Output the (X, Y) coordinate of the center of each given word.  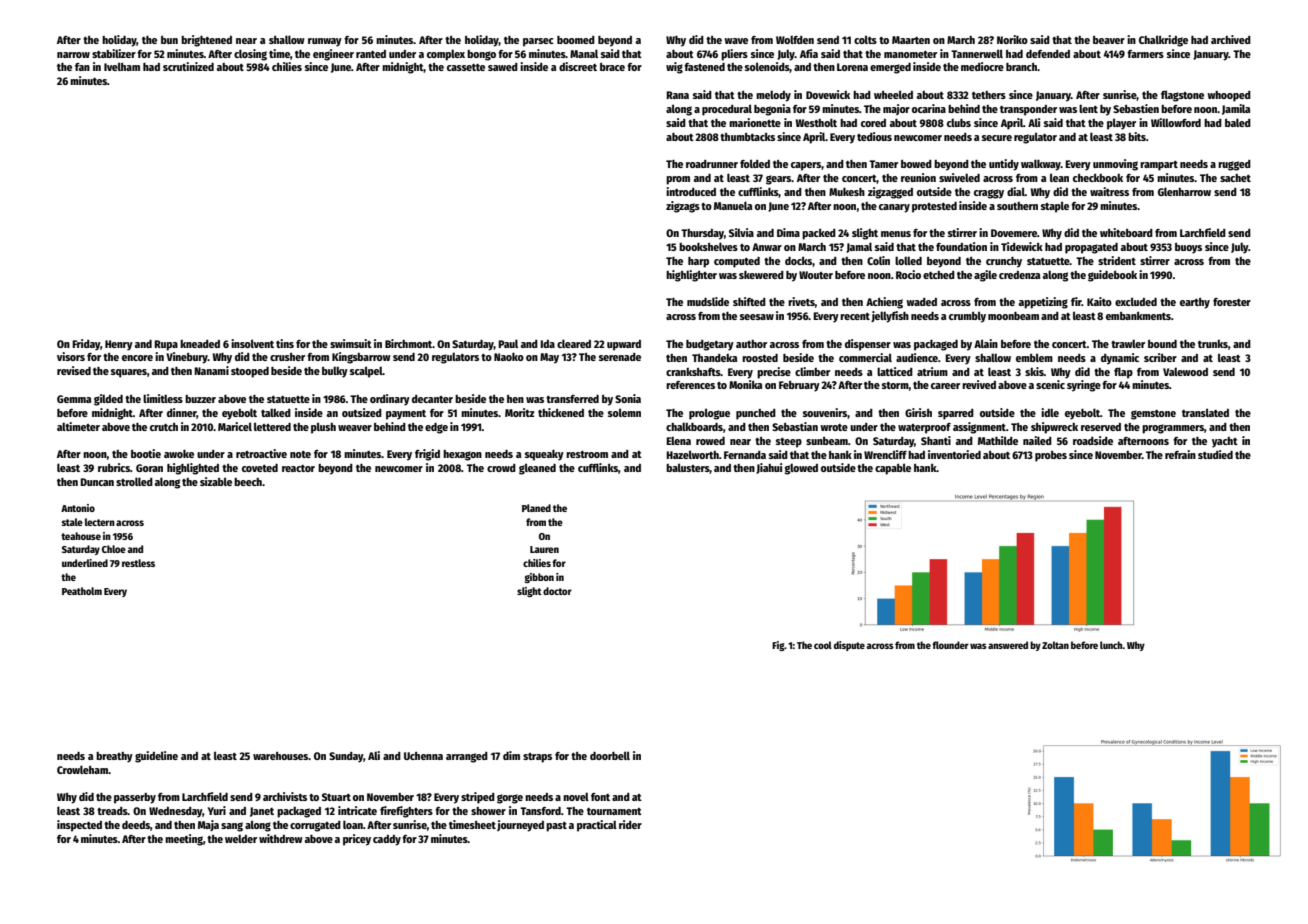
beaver (1109, 40)
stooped (250, 372)
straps (537, 758)
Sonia (628, 398)
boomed (576, 40)
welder (241, 838)
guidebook (1112, 276)
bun (169, 40)
